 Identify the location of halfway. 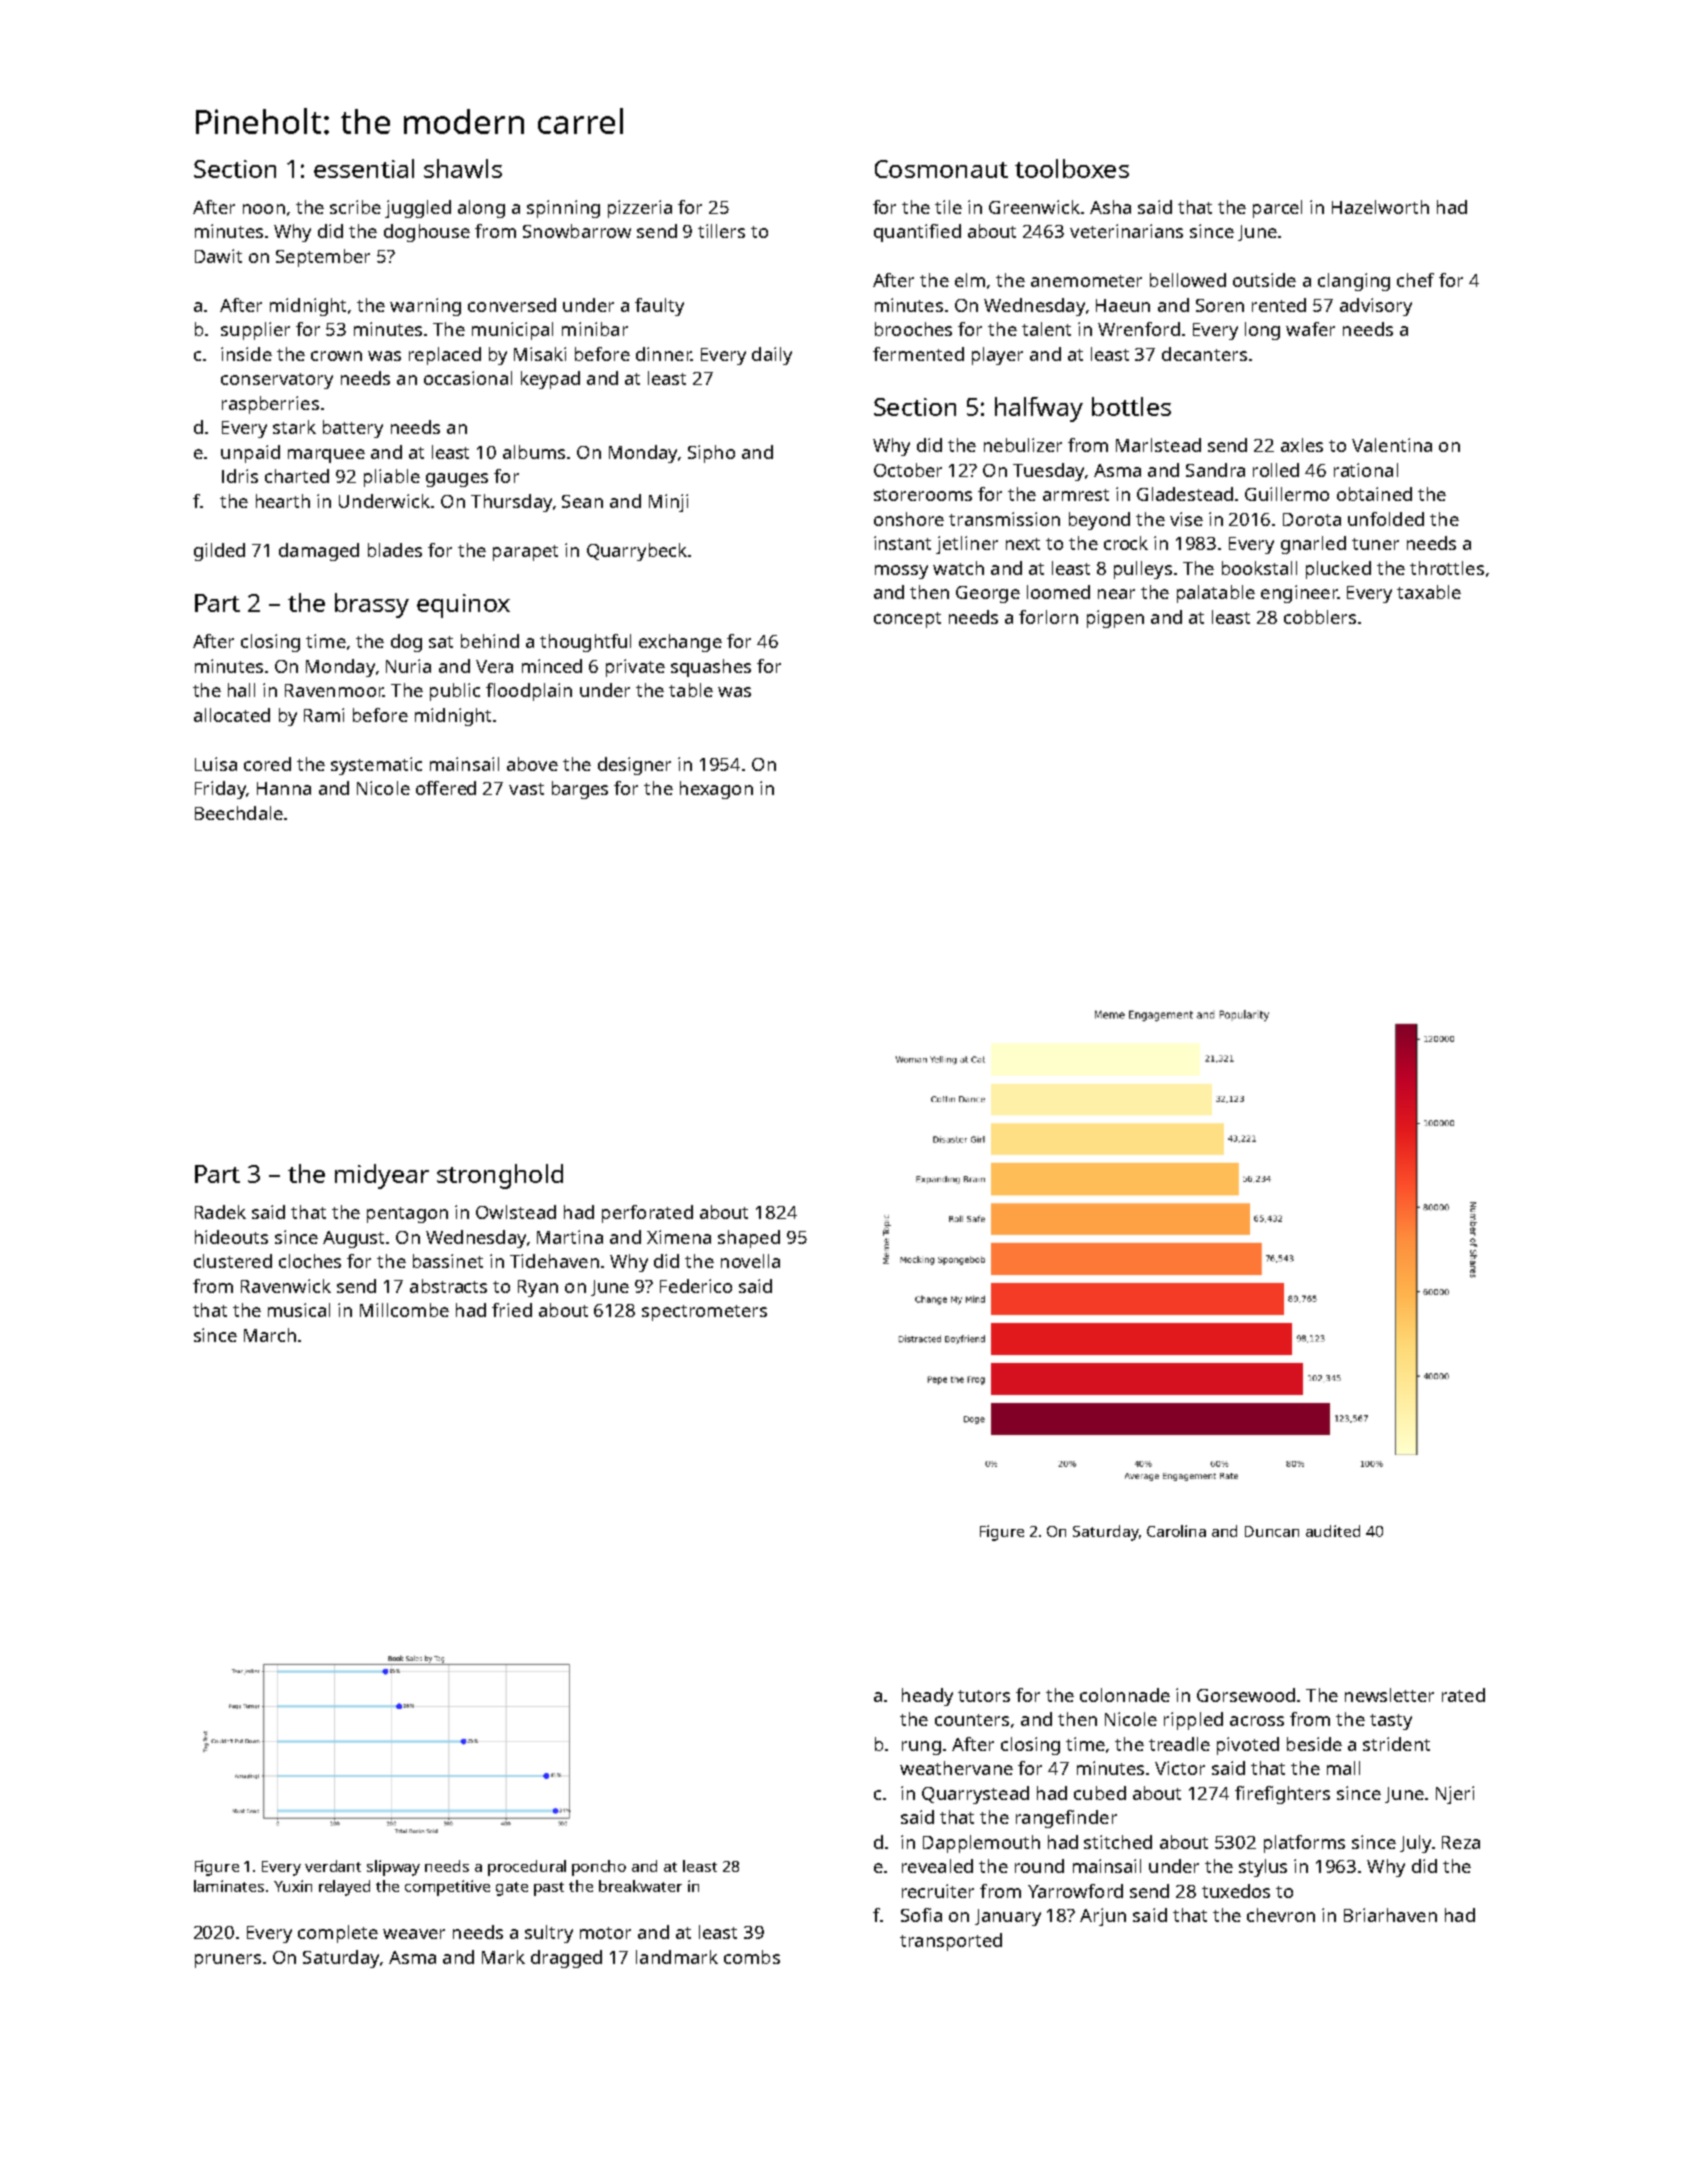
(1039, 409).
